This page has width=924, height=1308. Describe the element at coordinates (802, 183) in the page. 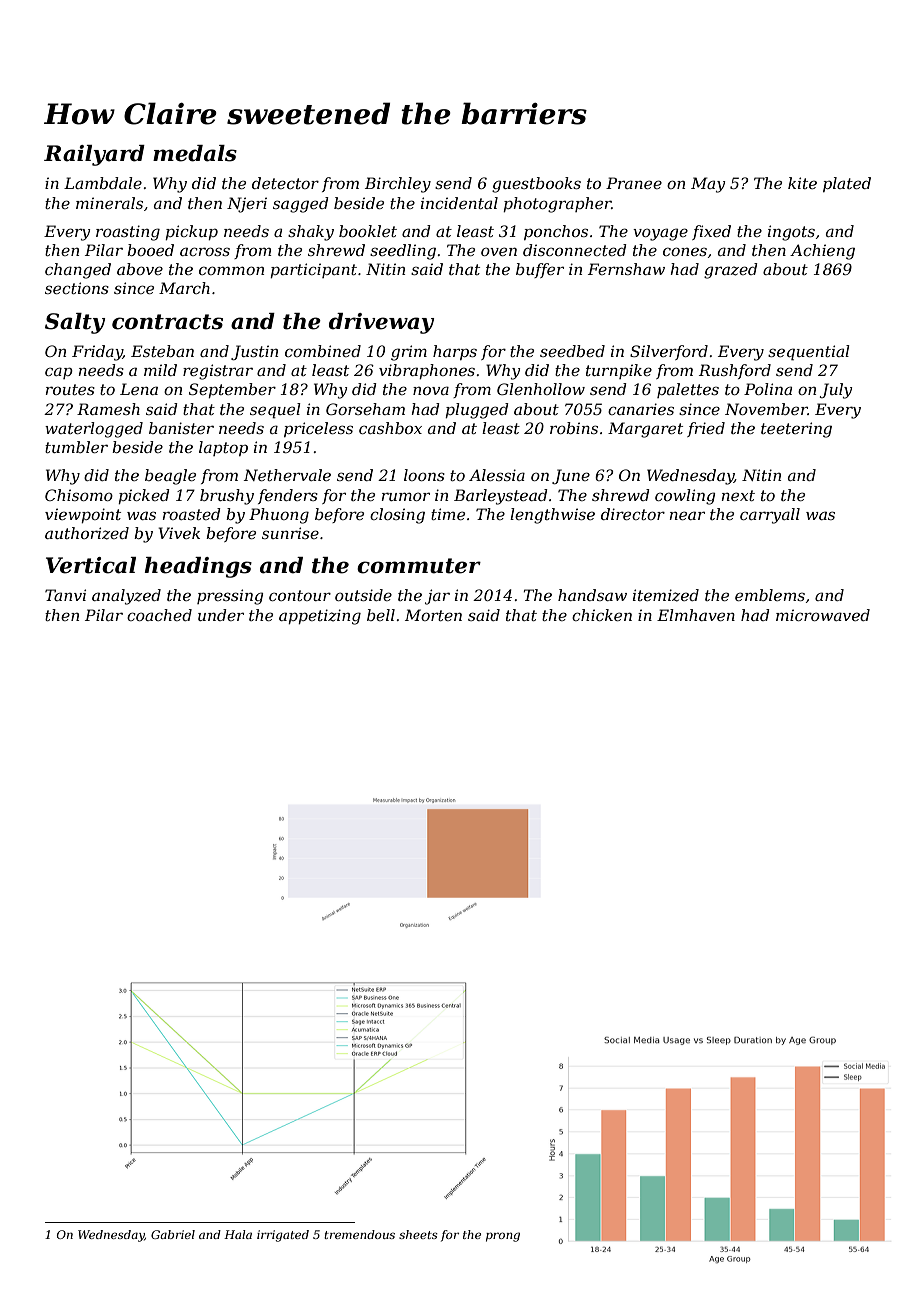

I see `kite` at that location.
